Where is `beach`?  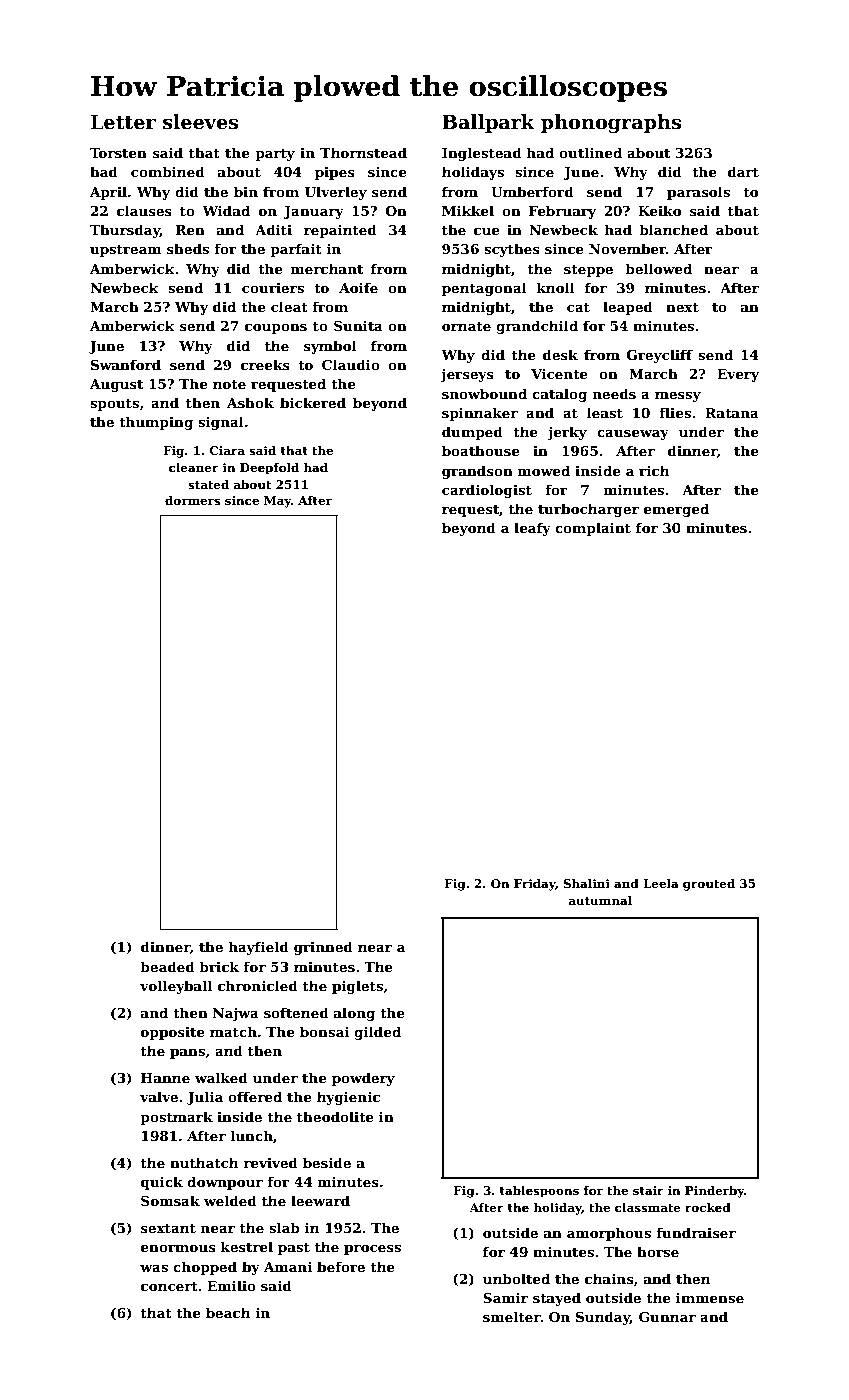
beach is located at coordinates (228, 1312).
